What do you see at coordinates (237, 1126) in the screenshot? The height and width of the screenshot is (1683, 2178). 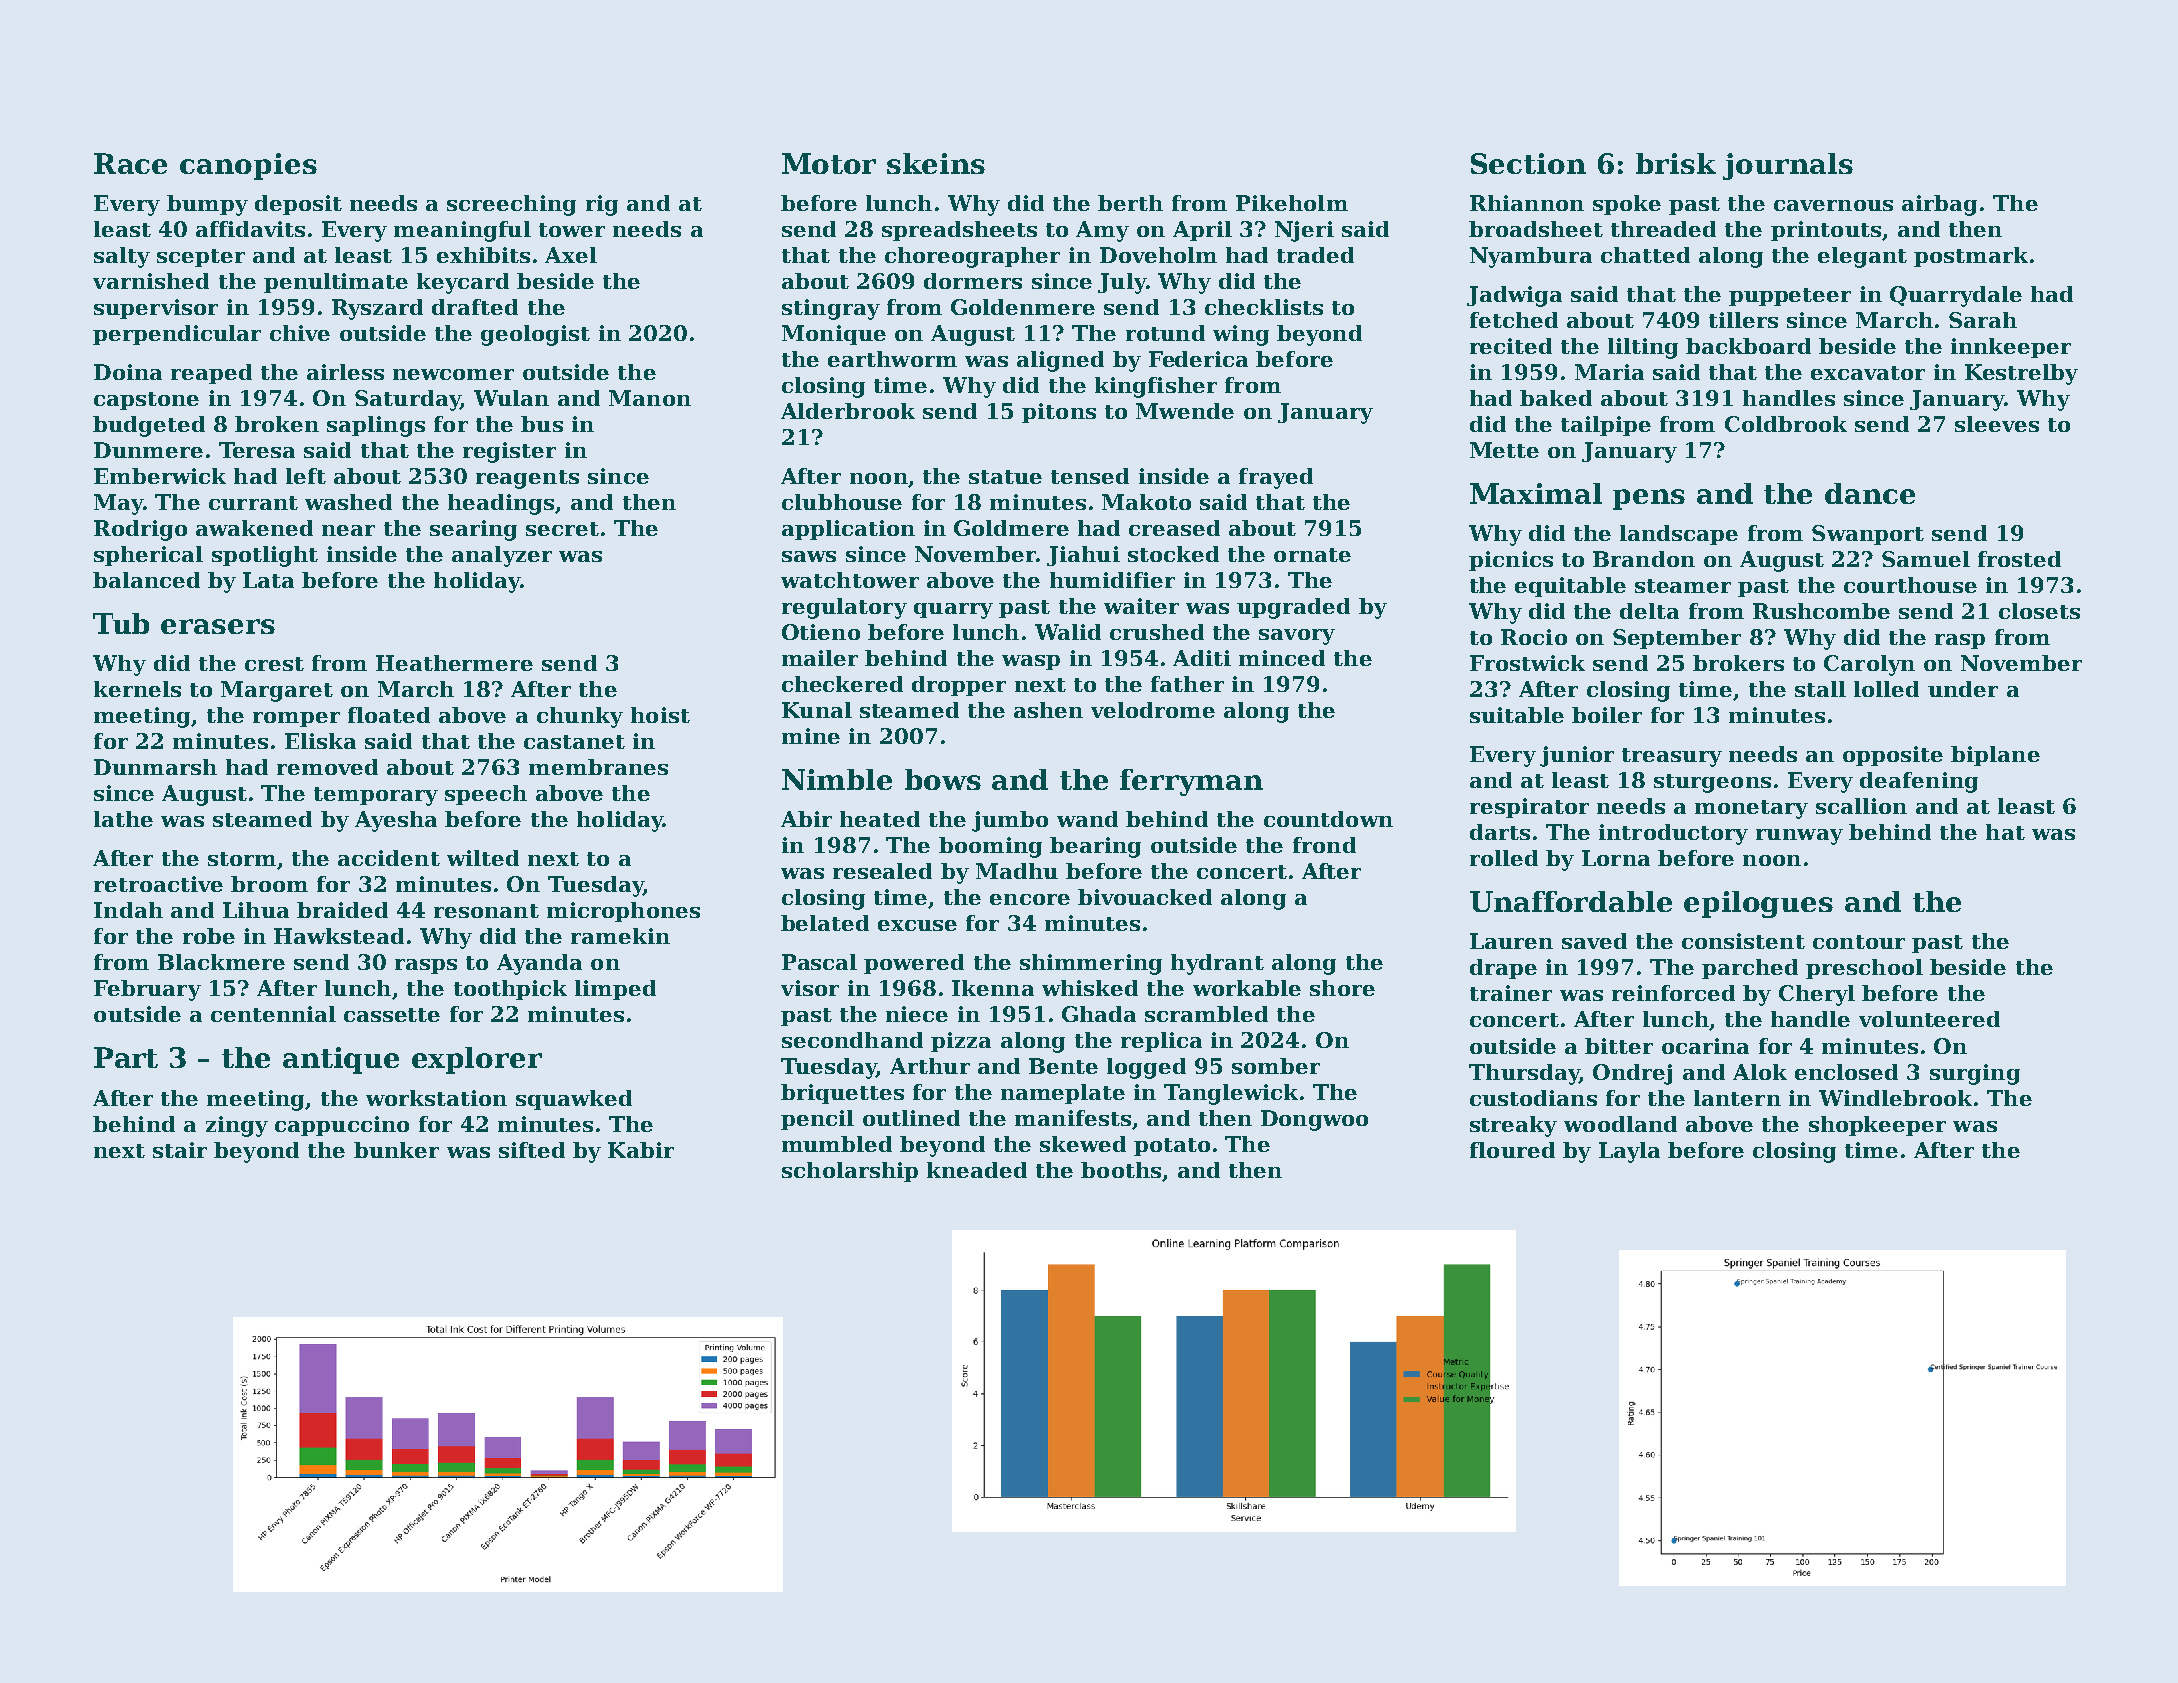 I see `zingy` at bounding box center [237, 1126].
